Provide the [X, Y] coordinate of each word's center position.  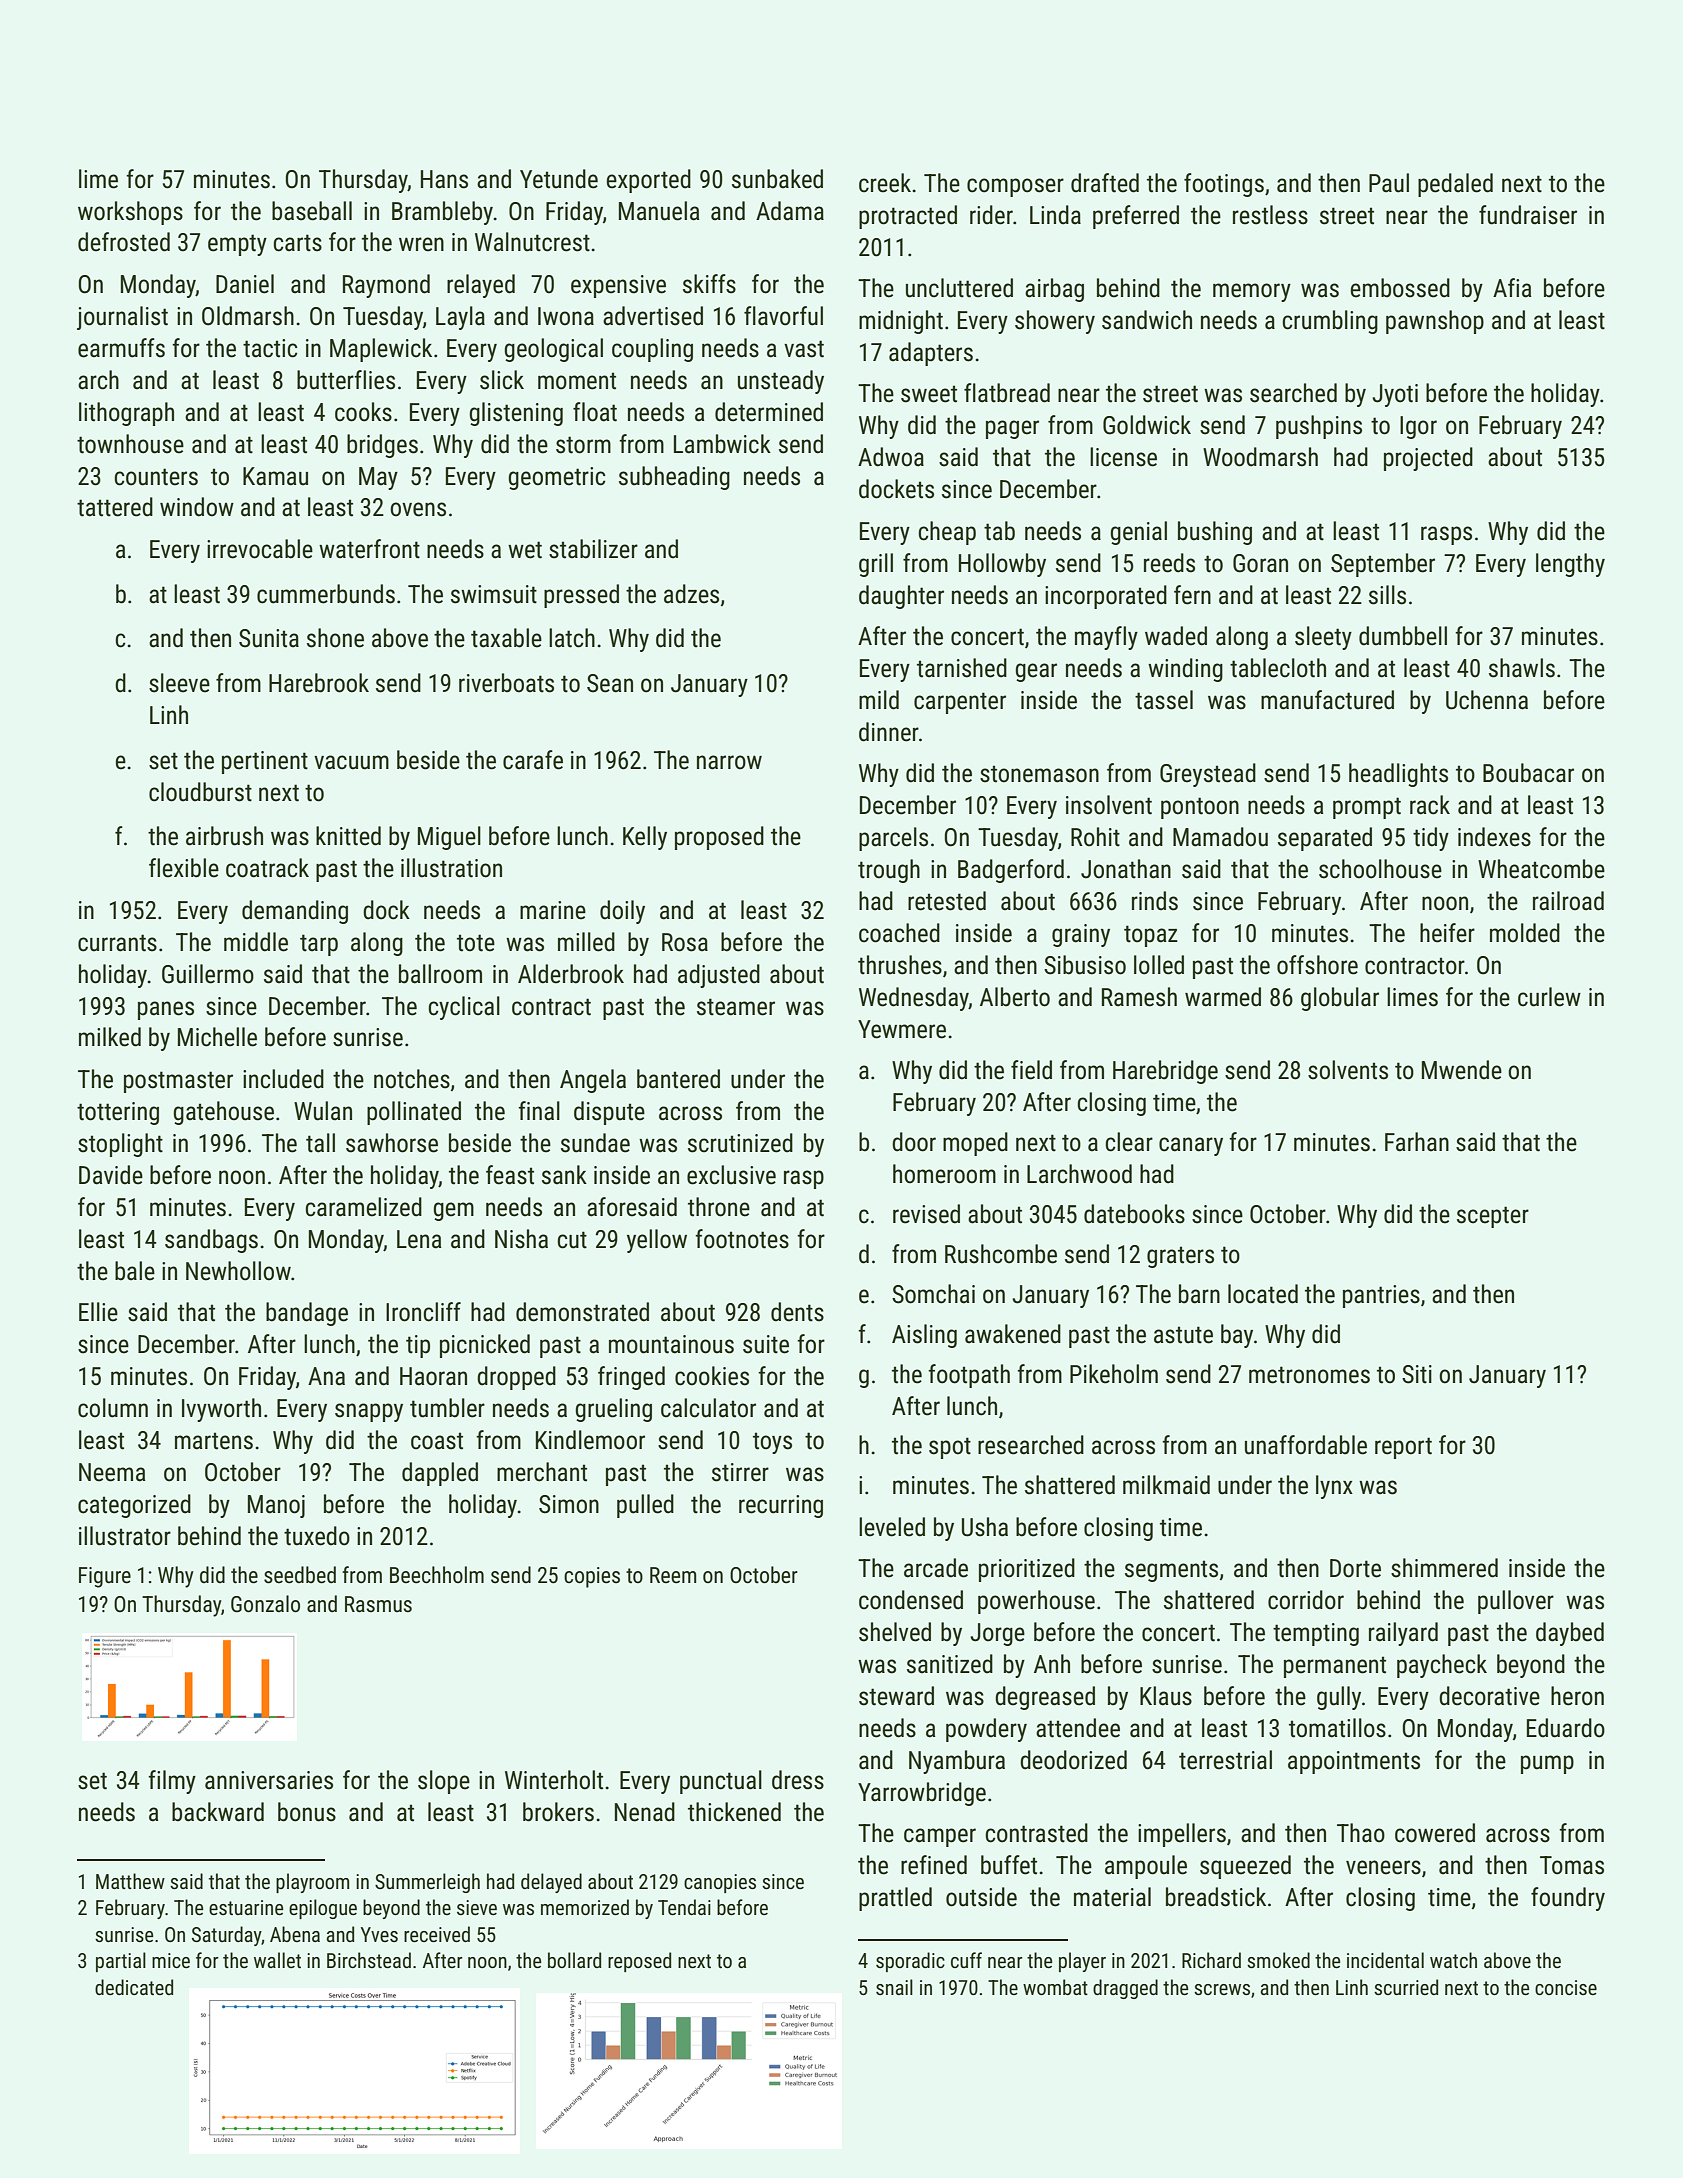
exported [649, 181]
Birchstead [369, 1960]
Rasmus [378, 1604]
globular [1340, 999]
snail [894, 1987]
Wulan [323, 1111]
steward [896, 1696]
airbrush [224, 836]
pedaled [1455, 185]
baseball [312, 211]
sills [1387, 595]
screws [1222, 1989]
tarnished [962, 668]
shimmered [1444, 1568]
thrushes [900, 965]
